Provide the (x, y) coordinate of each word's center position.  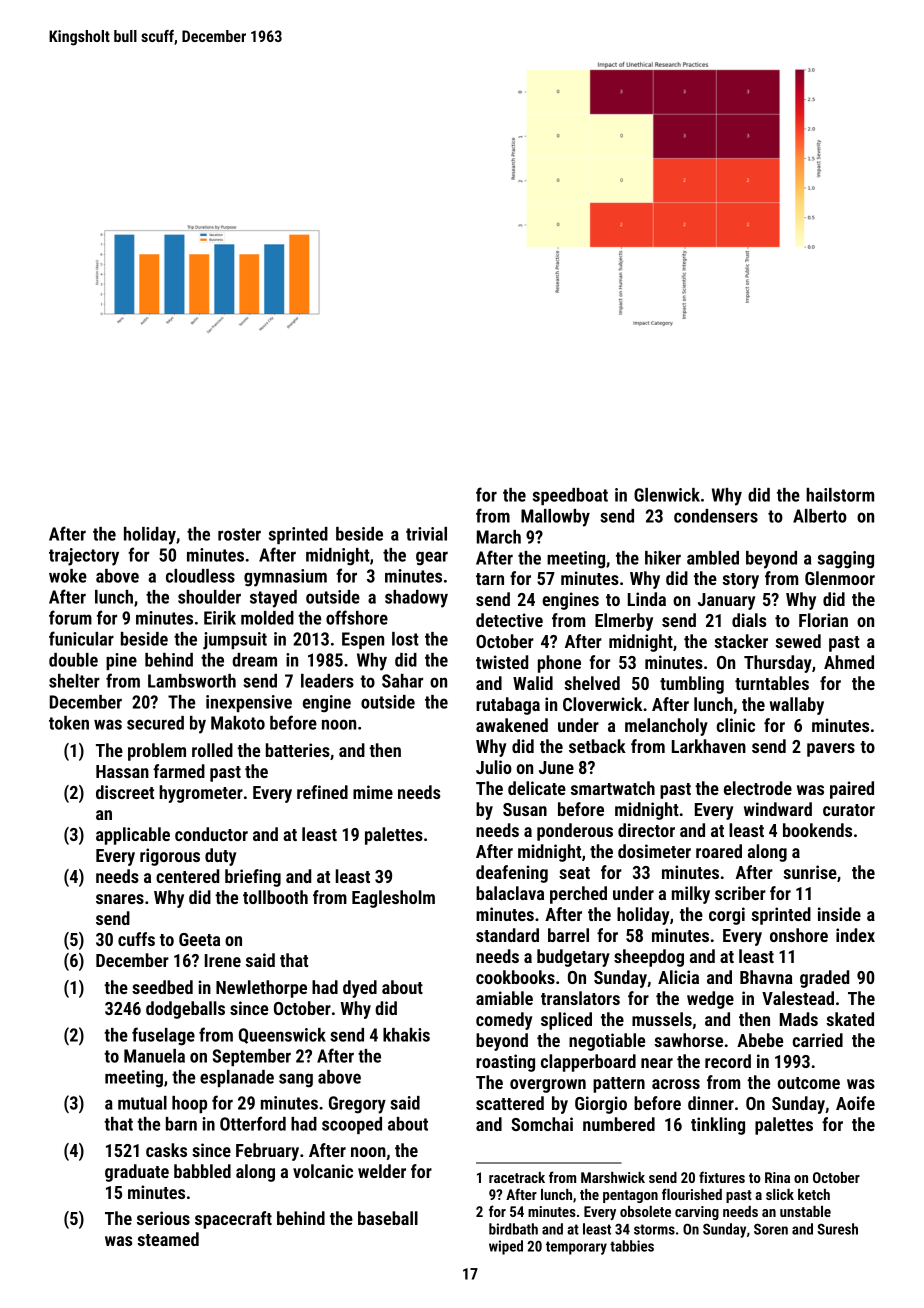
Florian (823, 620)
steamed (168, 1239)
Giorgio (601, 1105)
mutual (142, 1103)
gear (432, 558)
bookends (817, 830)
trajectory (84, 557)
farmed (179, 771)
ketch (814, 1194)
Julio (494, 767)
